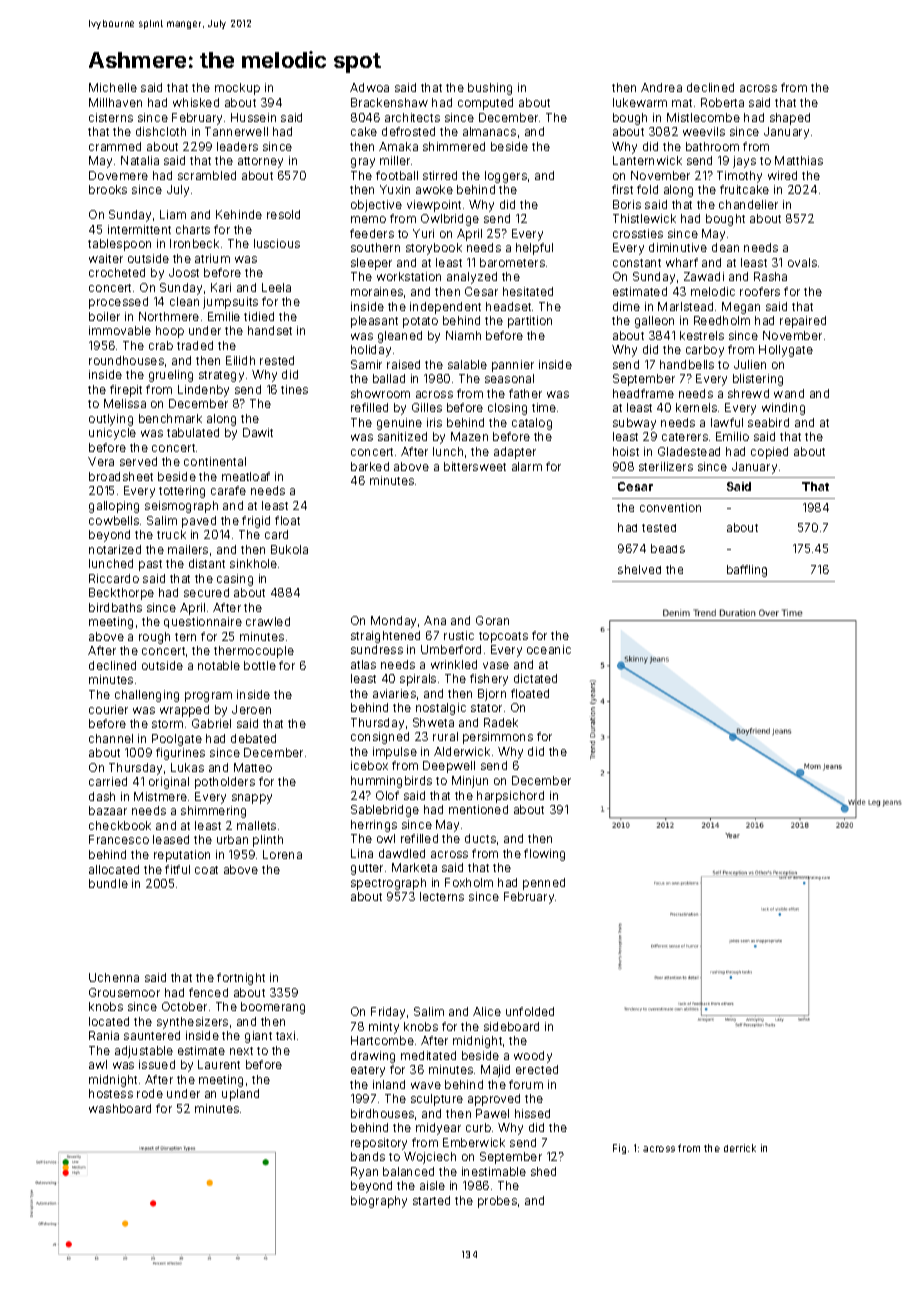 The width and height of the page is (924, 1308). I want to click on dictated, so click(535, 678).
